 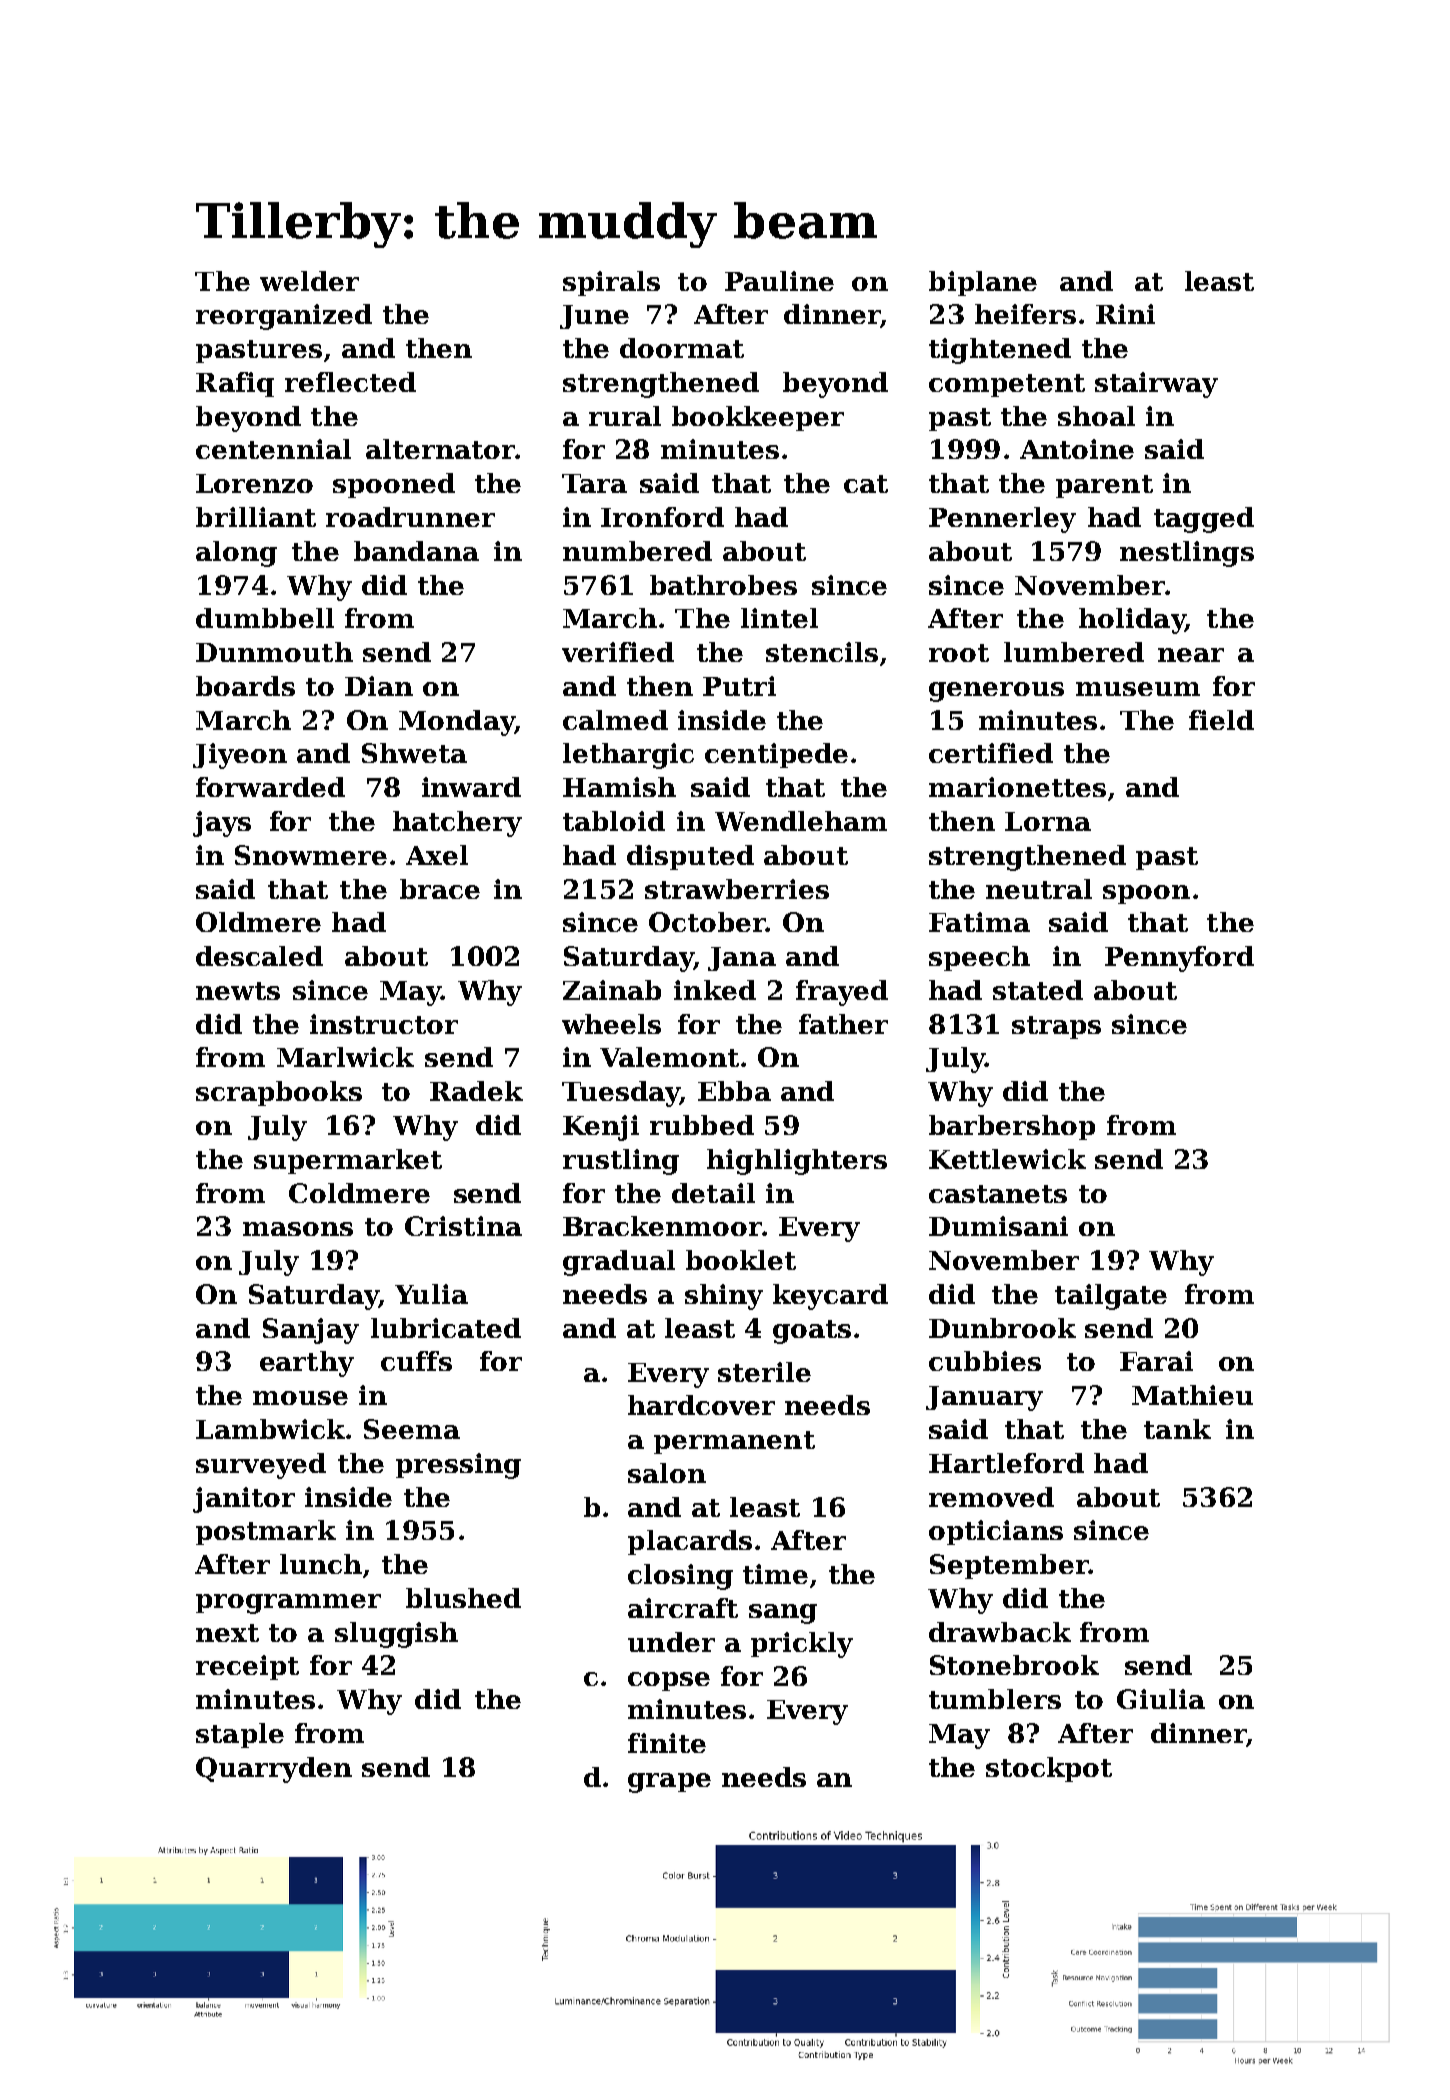 What do you see at coordinates (1012, 1127) in the screenshot?
I see `barbershop` at bounding box center [1012, 1127].
